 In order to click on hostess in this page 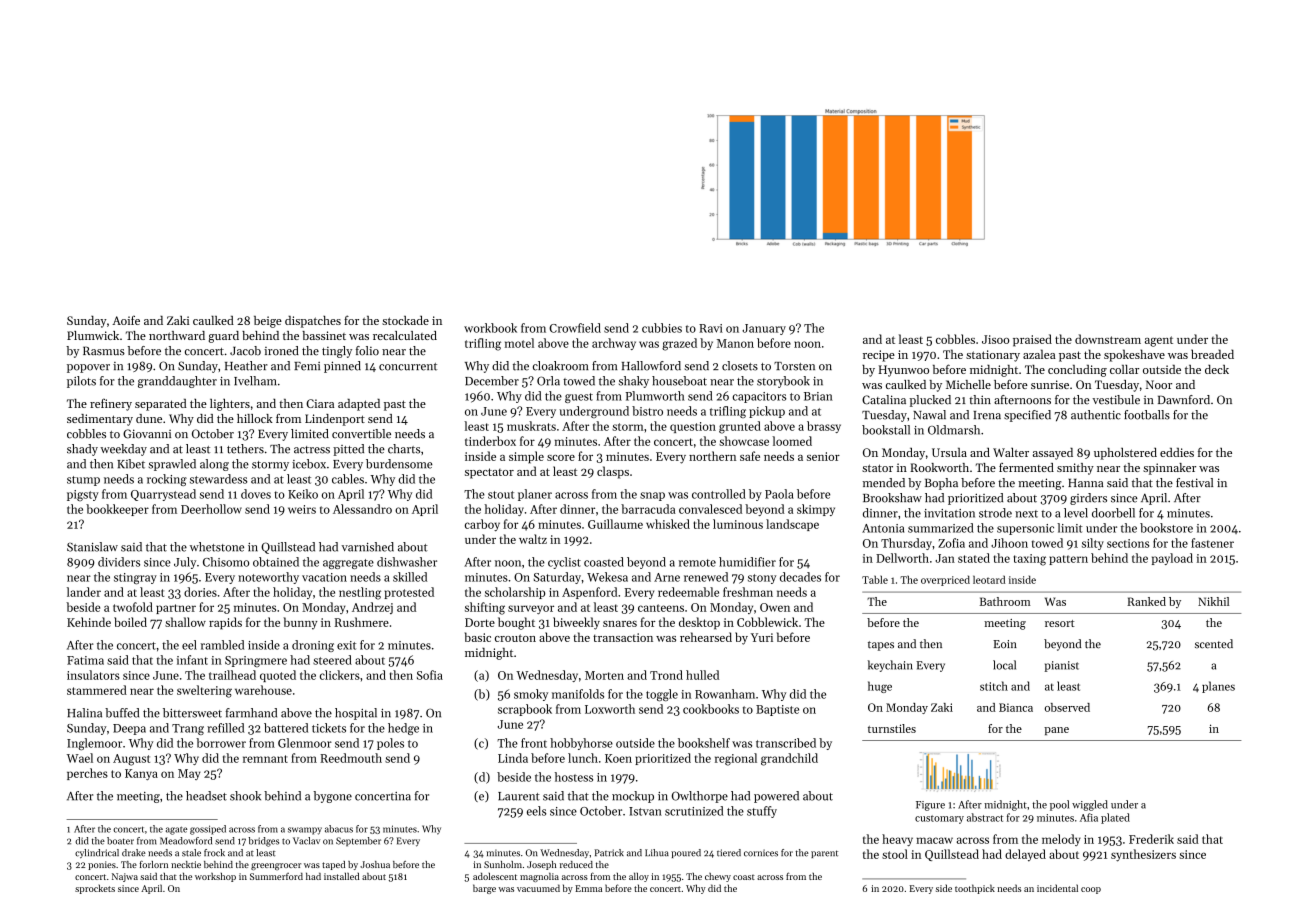, I will do `click(574, 777)`.
